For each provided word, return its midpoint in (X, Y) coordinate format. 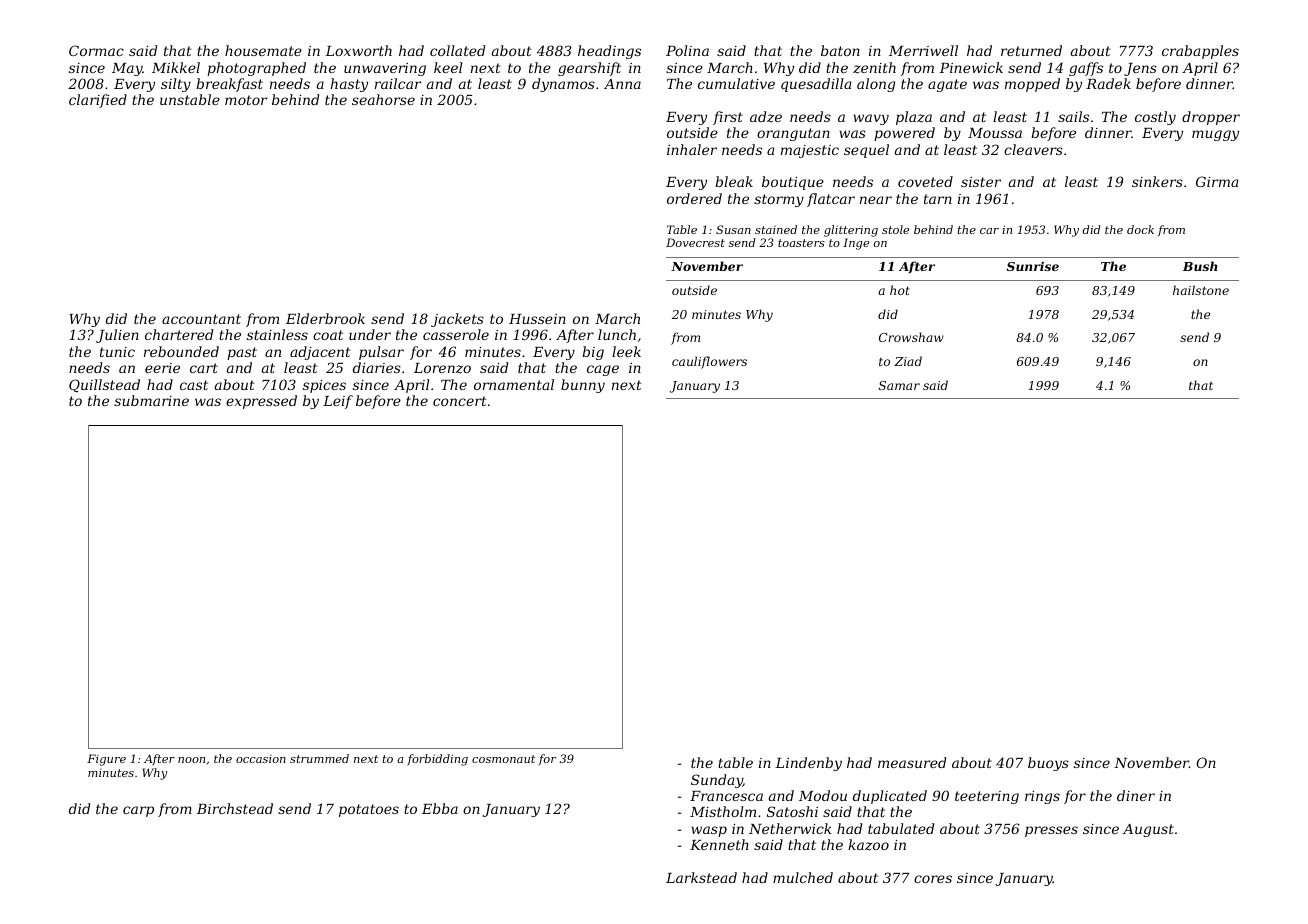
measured (912, 762)
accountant (201, 319)
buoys (1048, 764)
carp (138, 811)
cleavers (1033, 149)
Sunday (717, 781)
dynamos (563, 85)
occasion (261, 759)
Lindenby (808, 764)
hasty (349, 85)
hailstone (1201, 290)
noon (191, 760)
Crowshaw (911, 337)
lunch (617, 334)
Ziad (908, 361)
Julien (117, 336)
